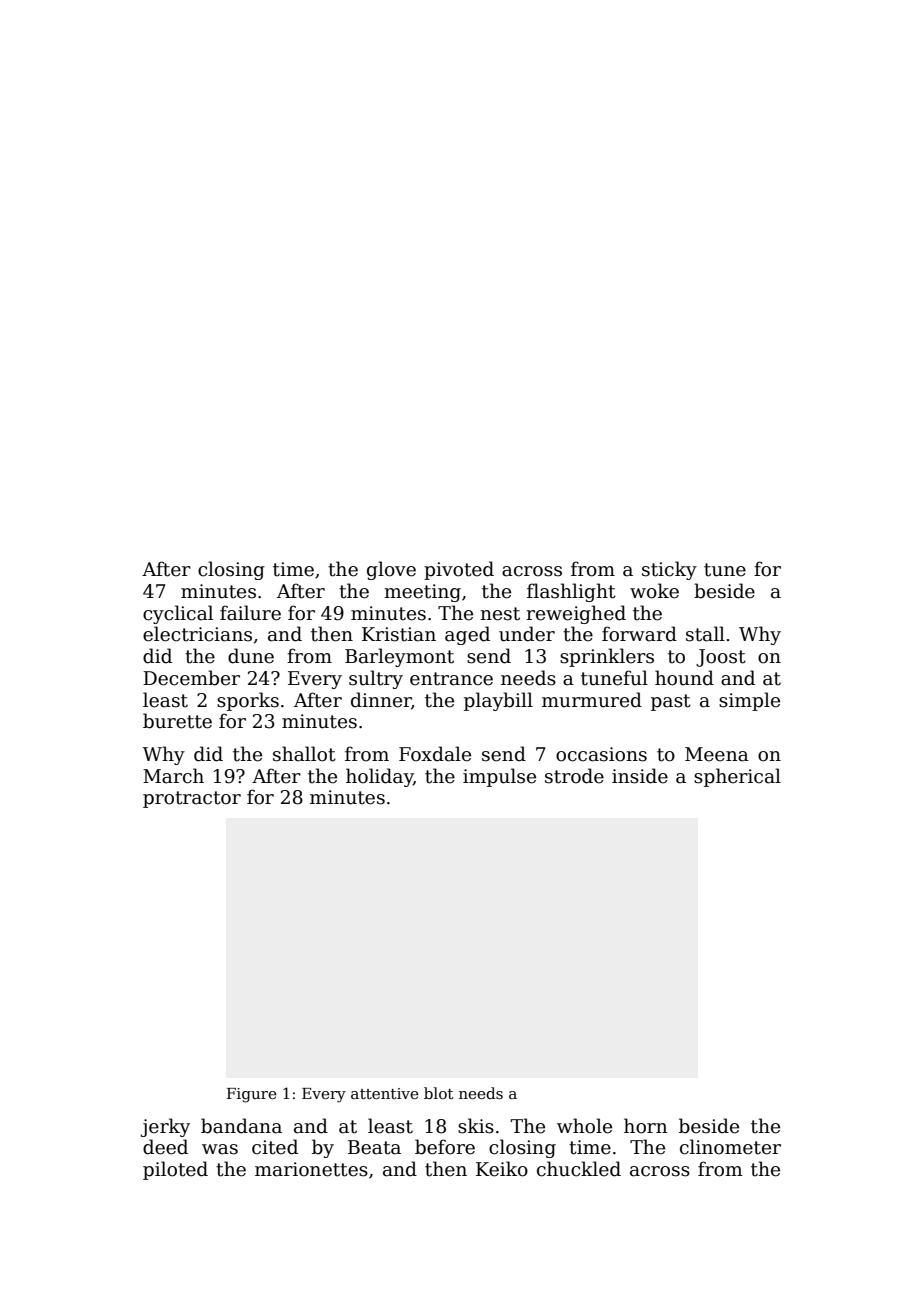  I want to click on impulse, so click(499, 777).
